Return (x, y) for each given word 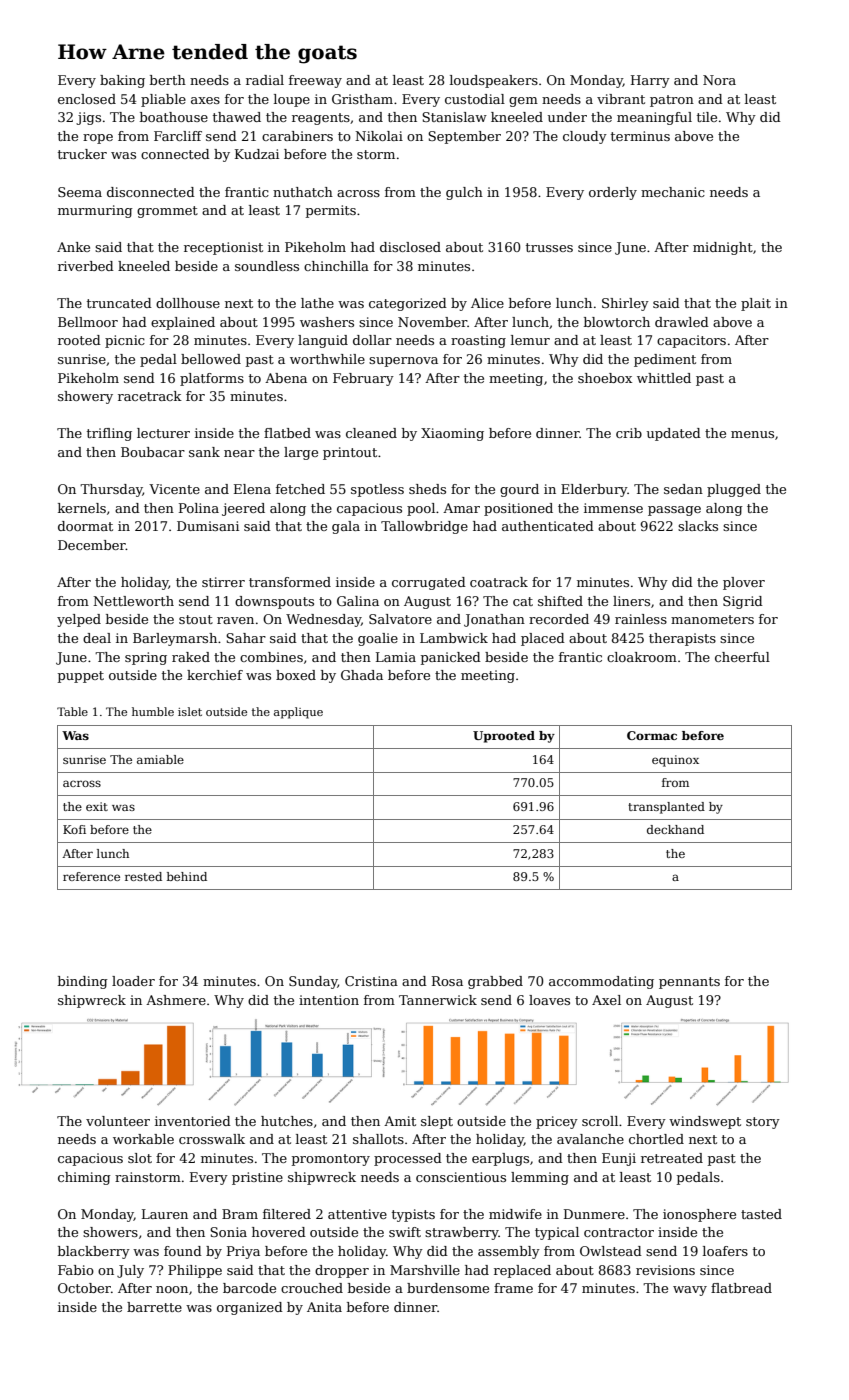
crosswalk (212, 1139)
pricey (557, 1122)
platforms (212, 379)
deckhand (675, 829)
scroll (600, 1121)
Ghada (362, 675)
